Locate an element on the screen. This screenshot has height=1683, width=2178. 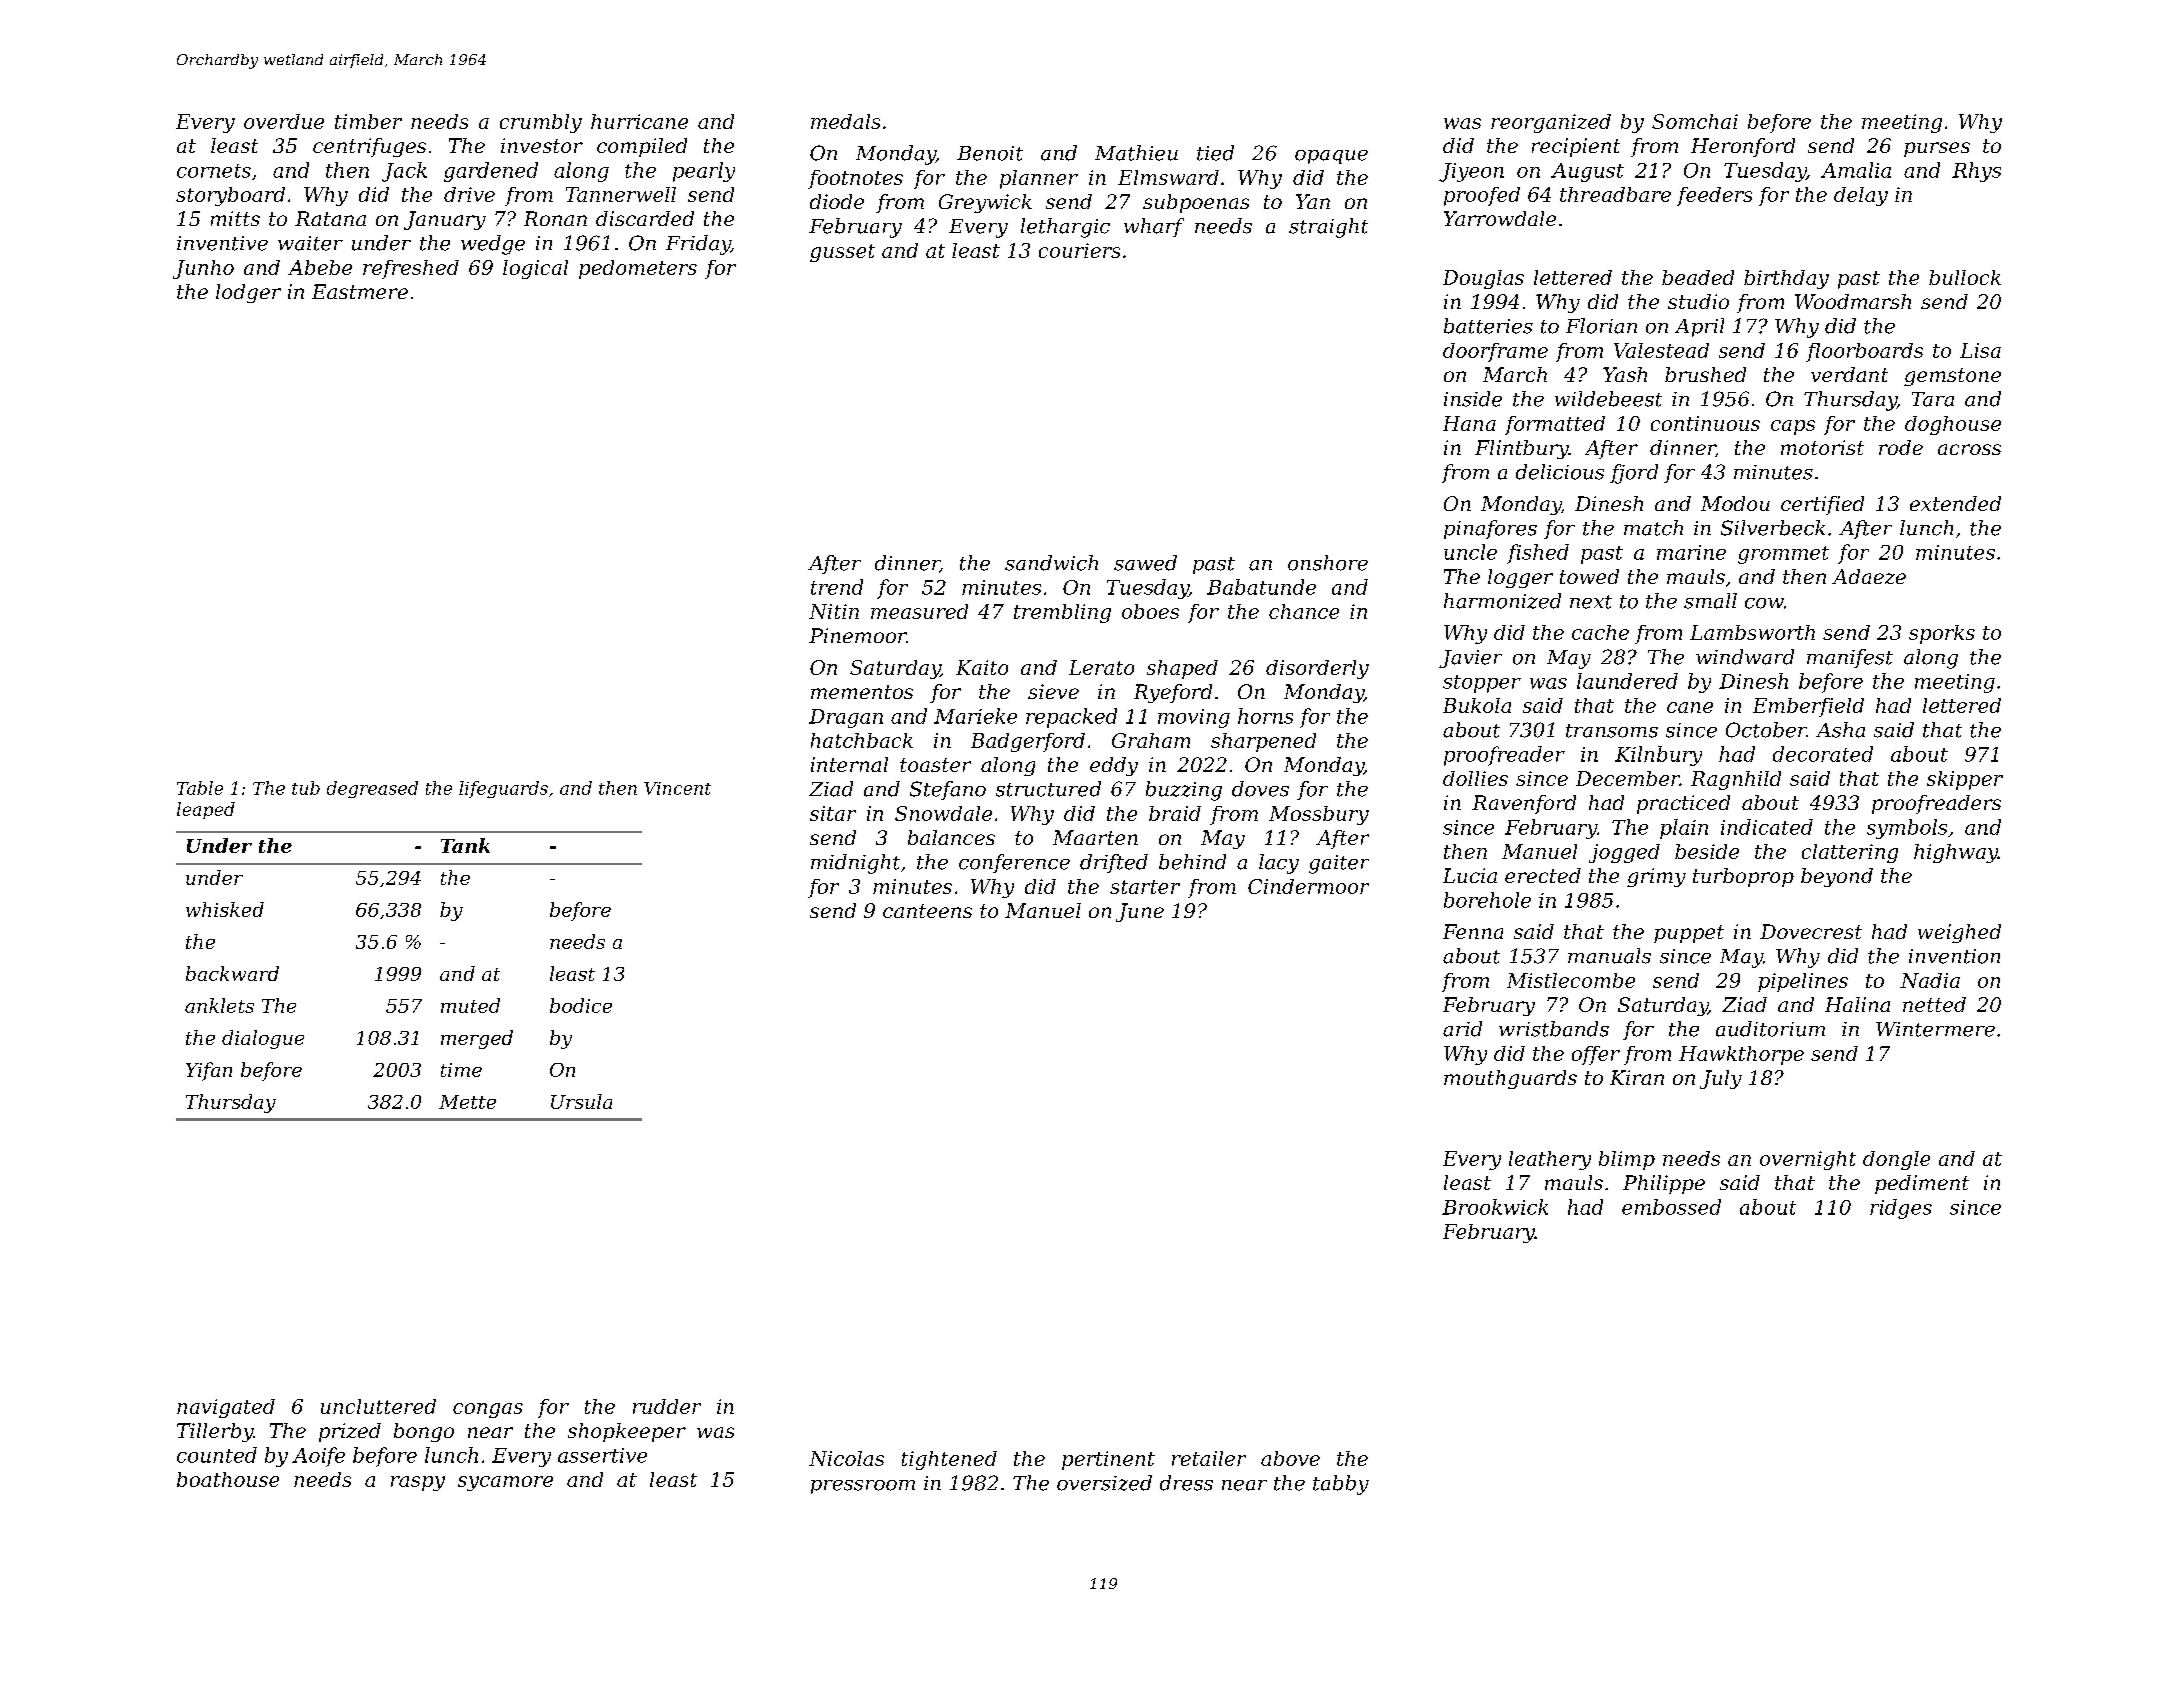
investor is located at coordinates (542, 145).
